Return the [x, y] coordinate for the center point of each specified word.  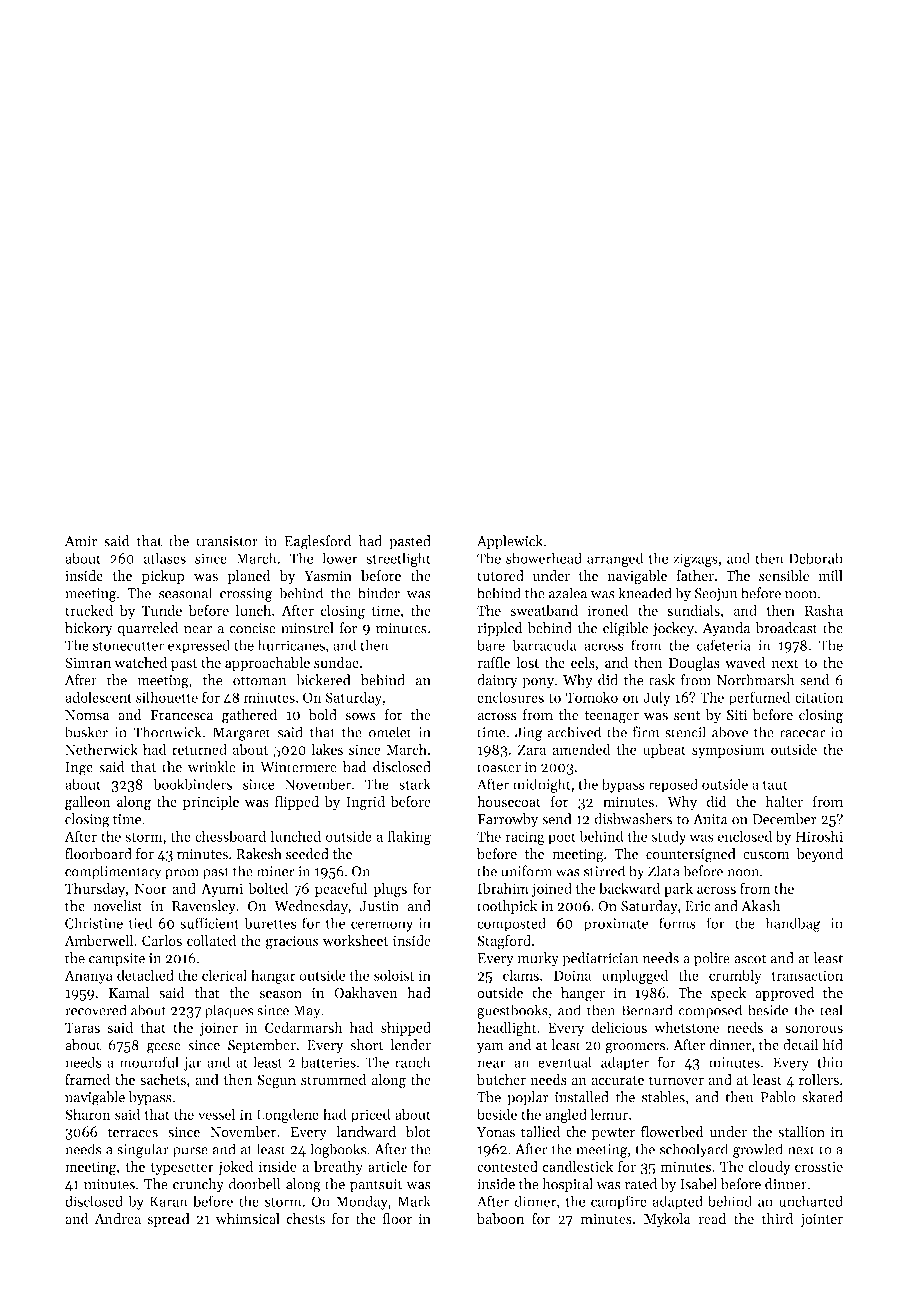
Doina [572, 975]
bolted [268, 888]
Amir [81, 541]
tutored [500, 575]
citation [819, 697]
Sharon [88, 1114]
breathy [338, 1168]
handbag [793, 924]
